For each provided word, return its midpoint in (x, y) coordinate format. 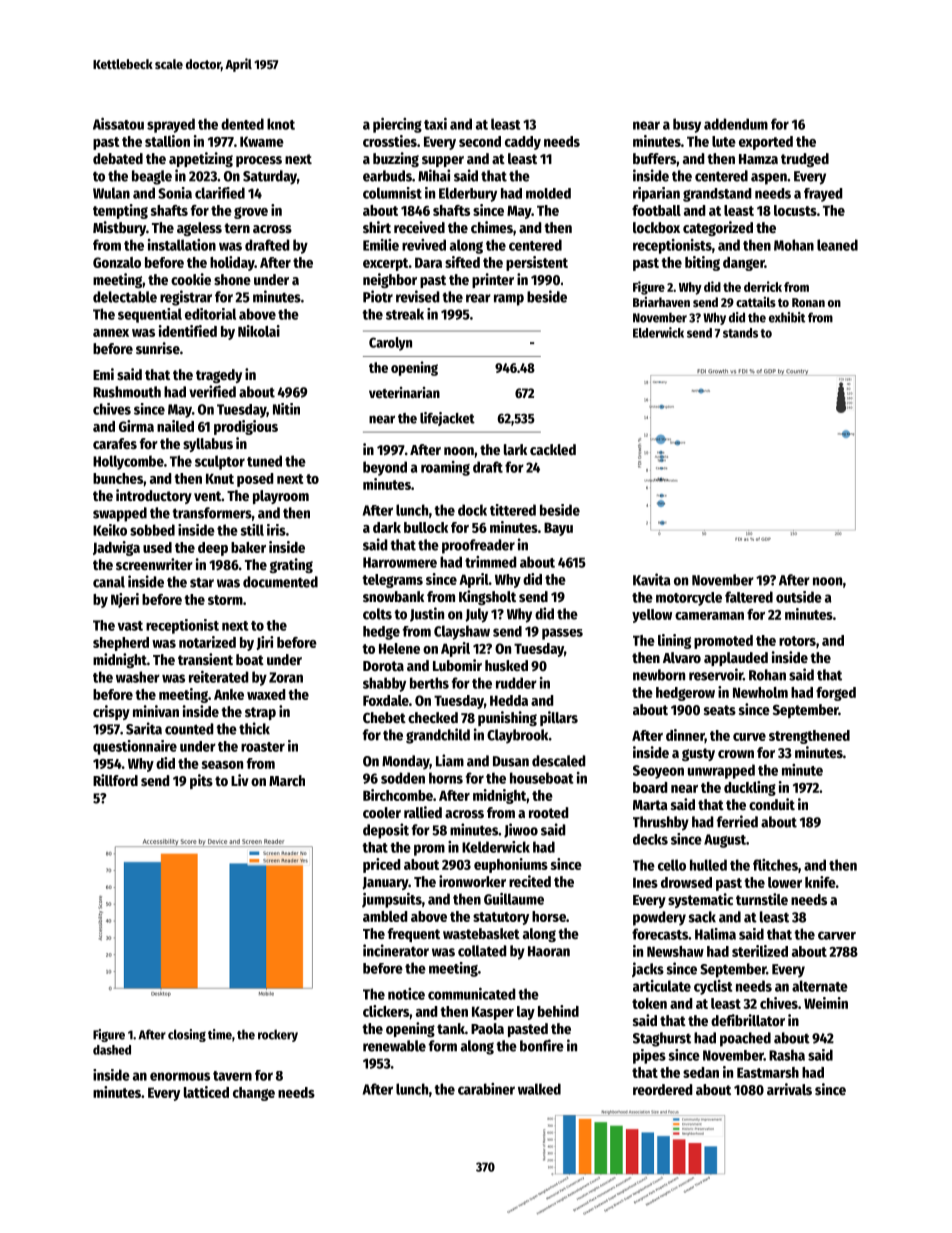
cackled (553, 449)
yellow (652, 616)
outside (799, 597)
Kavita (651, 579)
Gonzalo (117, 262)
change (254, 1094)
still (252, 530)
